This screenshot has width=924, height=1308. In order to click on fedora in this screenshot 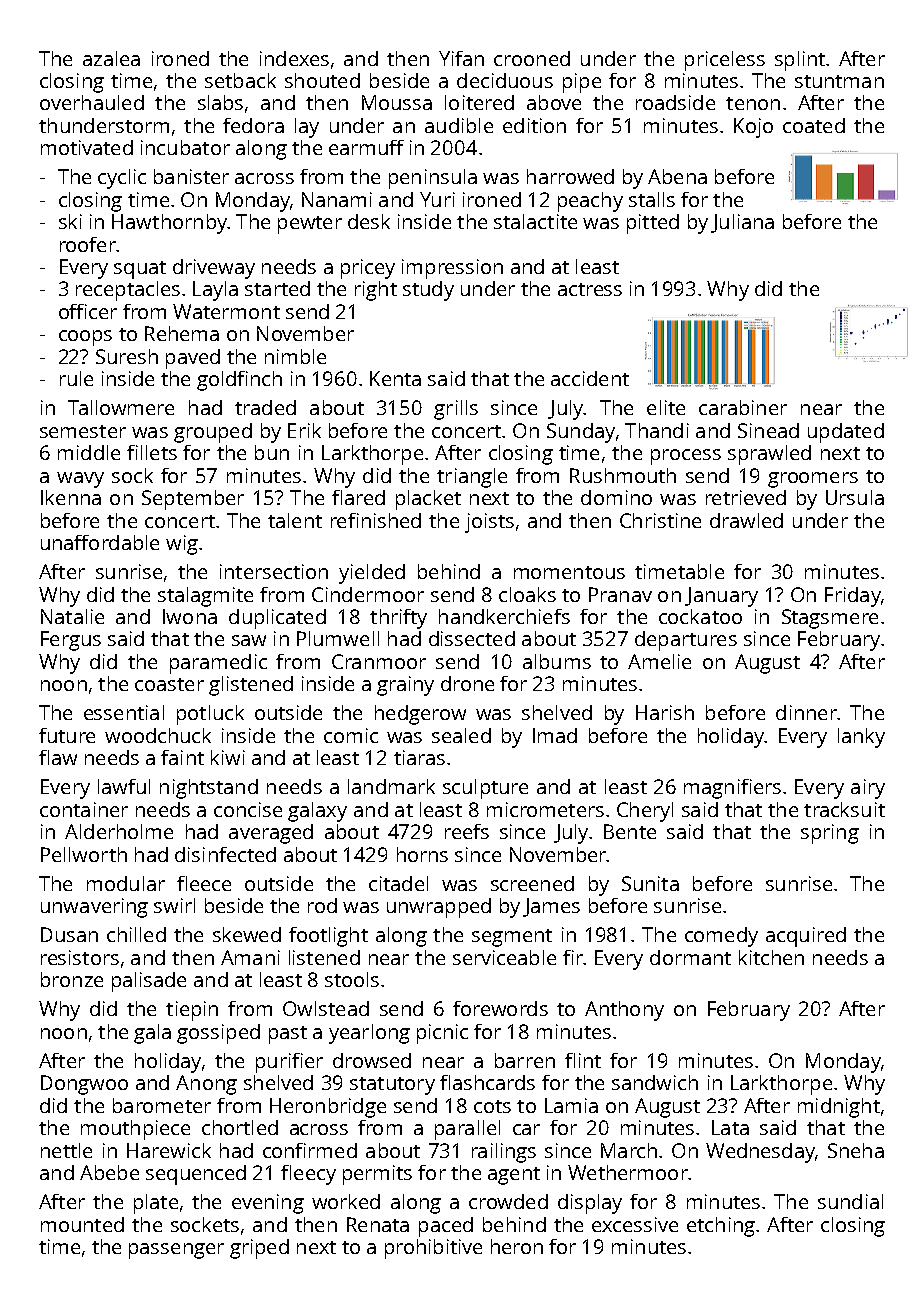, I will do `click(253, 125)`.
